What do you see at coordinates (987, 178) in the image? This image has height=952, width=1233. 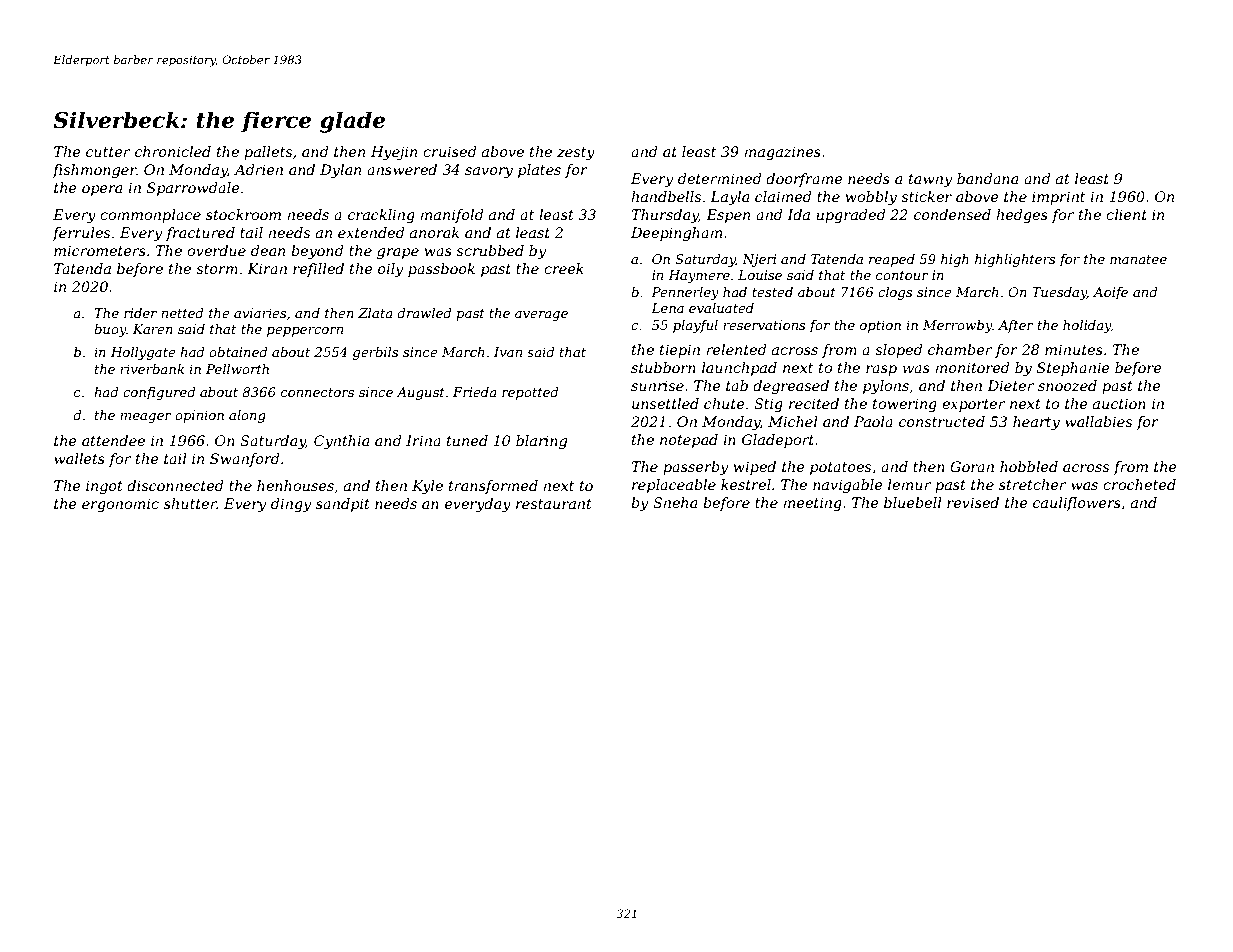 I see `bandana` at bounding box center [987, 178].
